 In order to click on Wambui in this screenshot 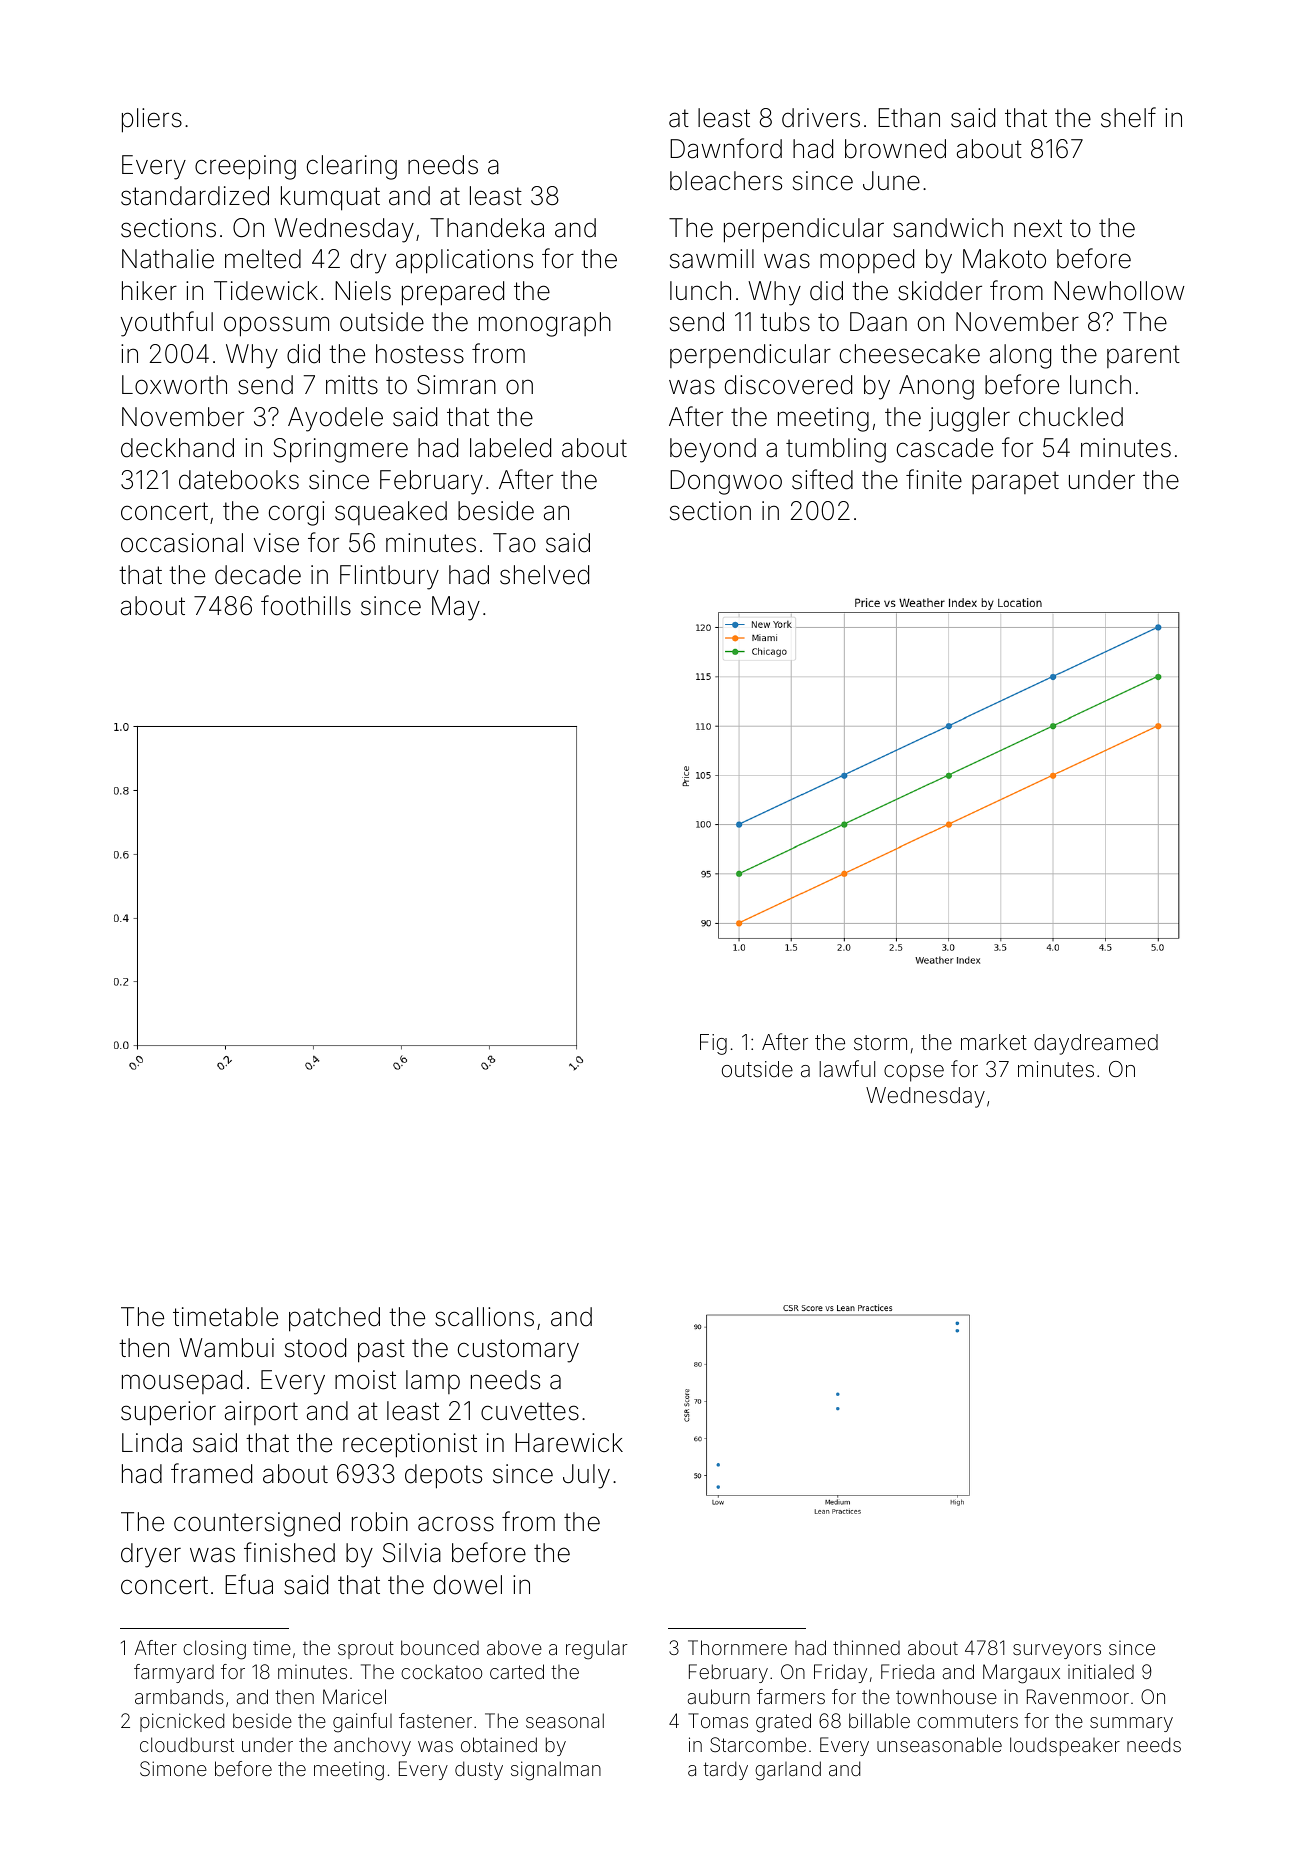, I will do `click(226, 1348)`.
